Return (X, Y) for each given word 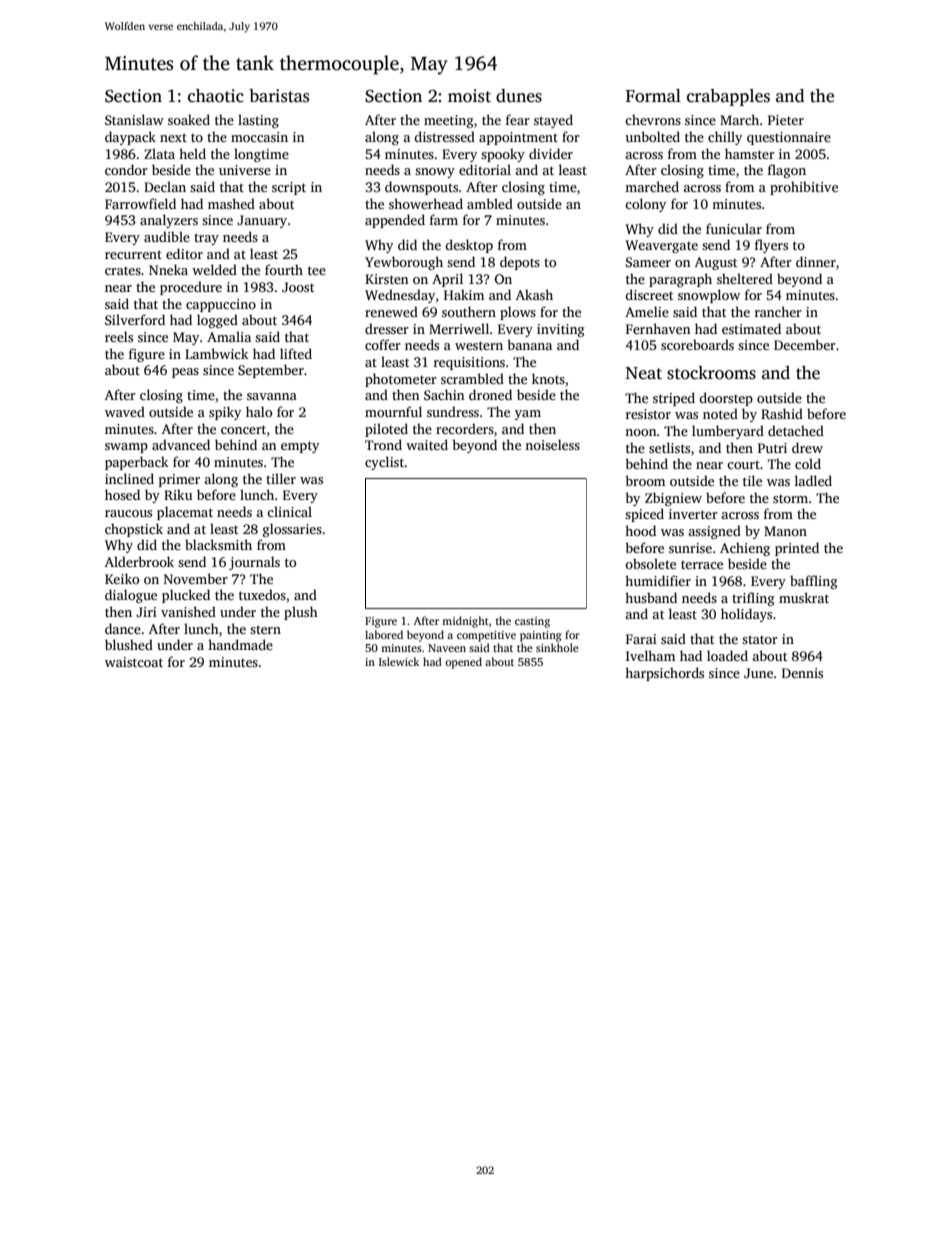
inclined (129, 478)
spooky (503, 155)
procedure (191, 288)
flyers (771, 246)
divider (551, 153)
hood (640, 530)
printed (797, 549)
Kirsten (386, 279)
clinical (289, 511)
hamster (750, 153)
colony (645, 205)
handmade (240, 644)
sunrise (690, 548)
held (192, 153)
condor (126, 169)
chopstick (134, 530)
